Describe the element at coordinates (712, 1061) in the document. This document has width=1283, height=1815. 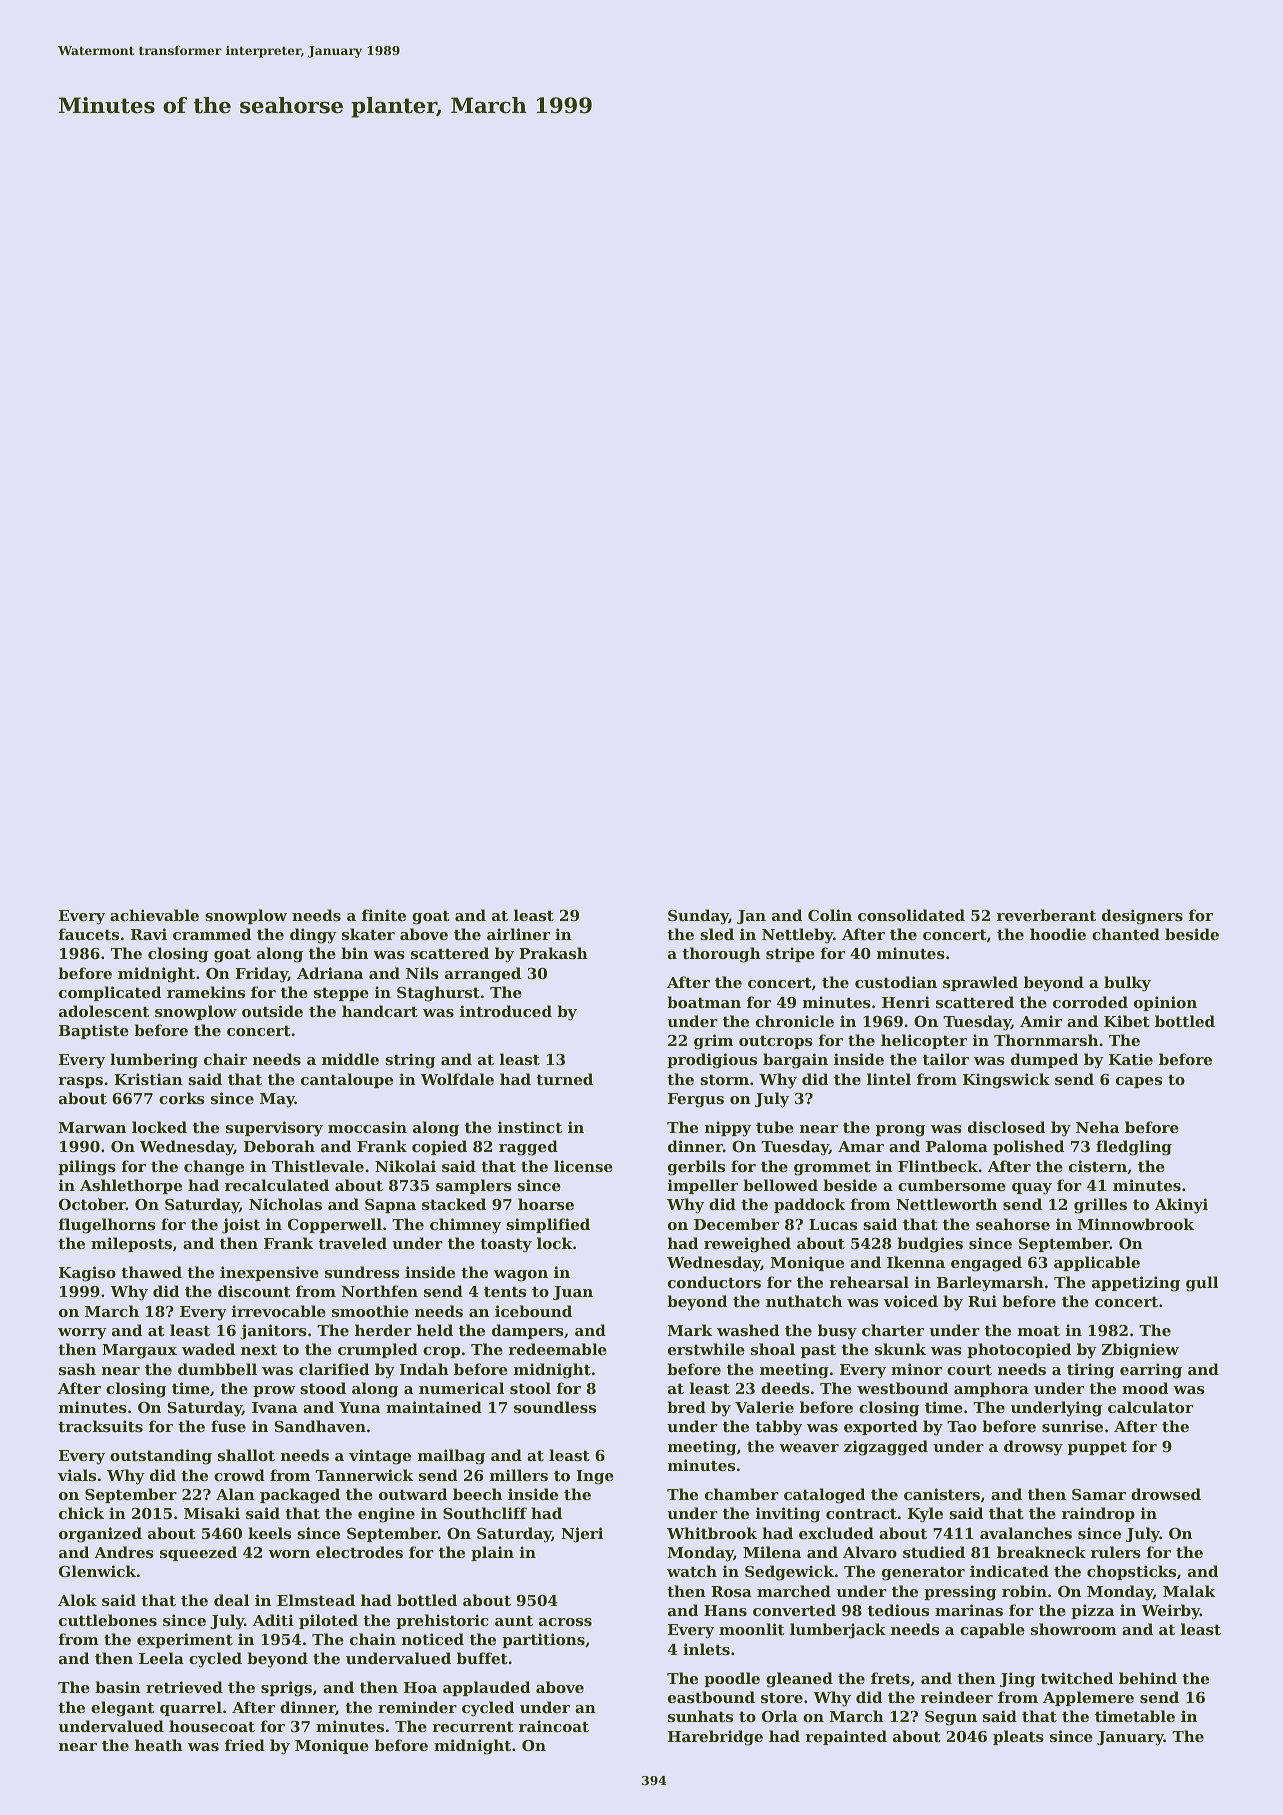
I see `prodigious` at that location.
